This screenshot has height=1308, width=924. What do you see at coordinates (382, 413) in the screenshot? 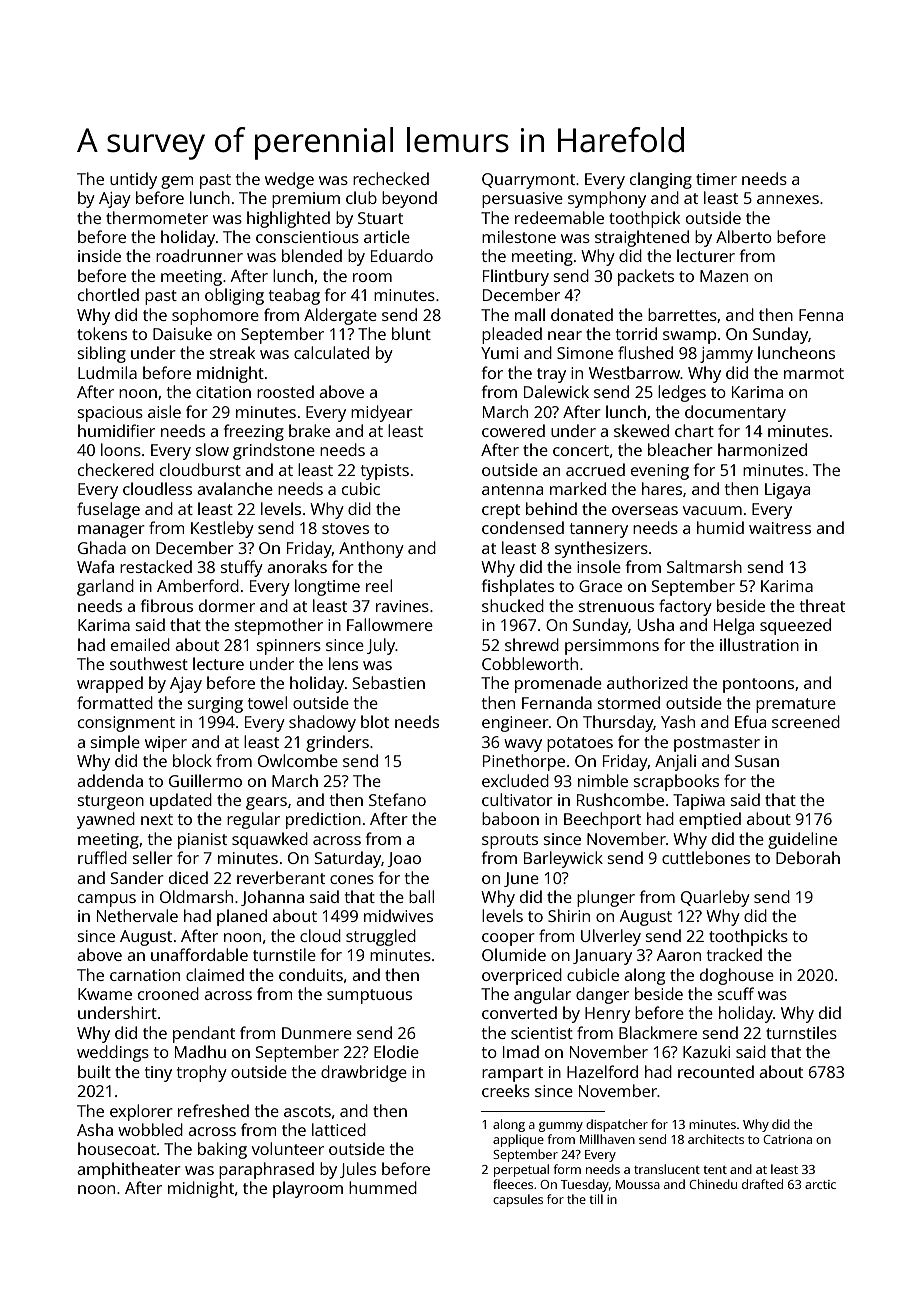
I see `midyear` at bounding box center [382, 413].
